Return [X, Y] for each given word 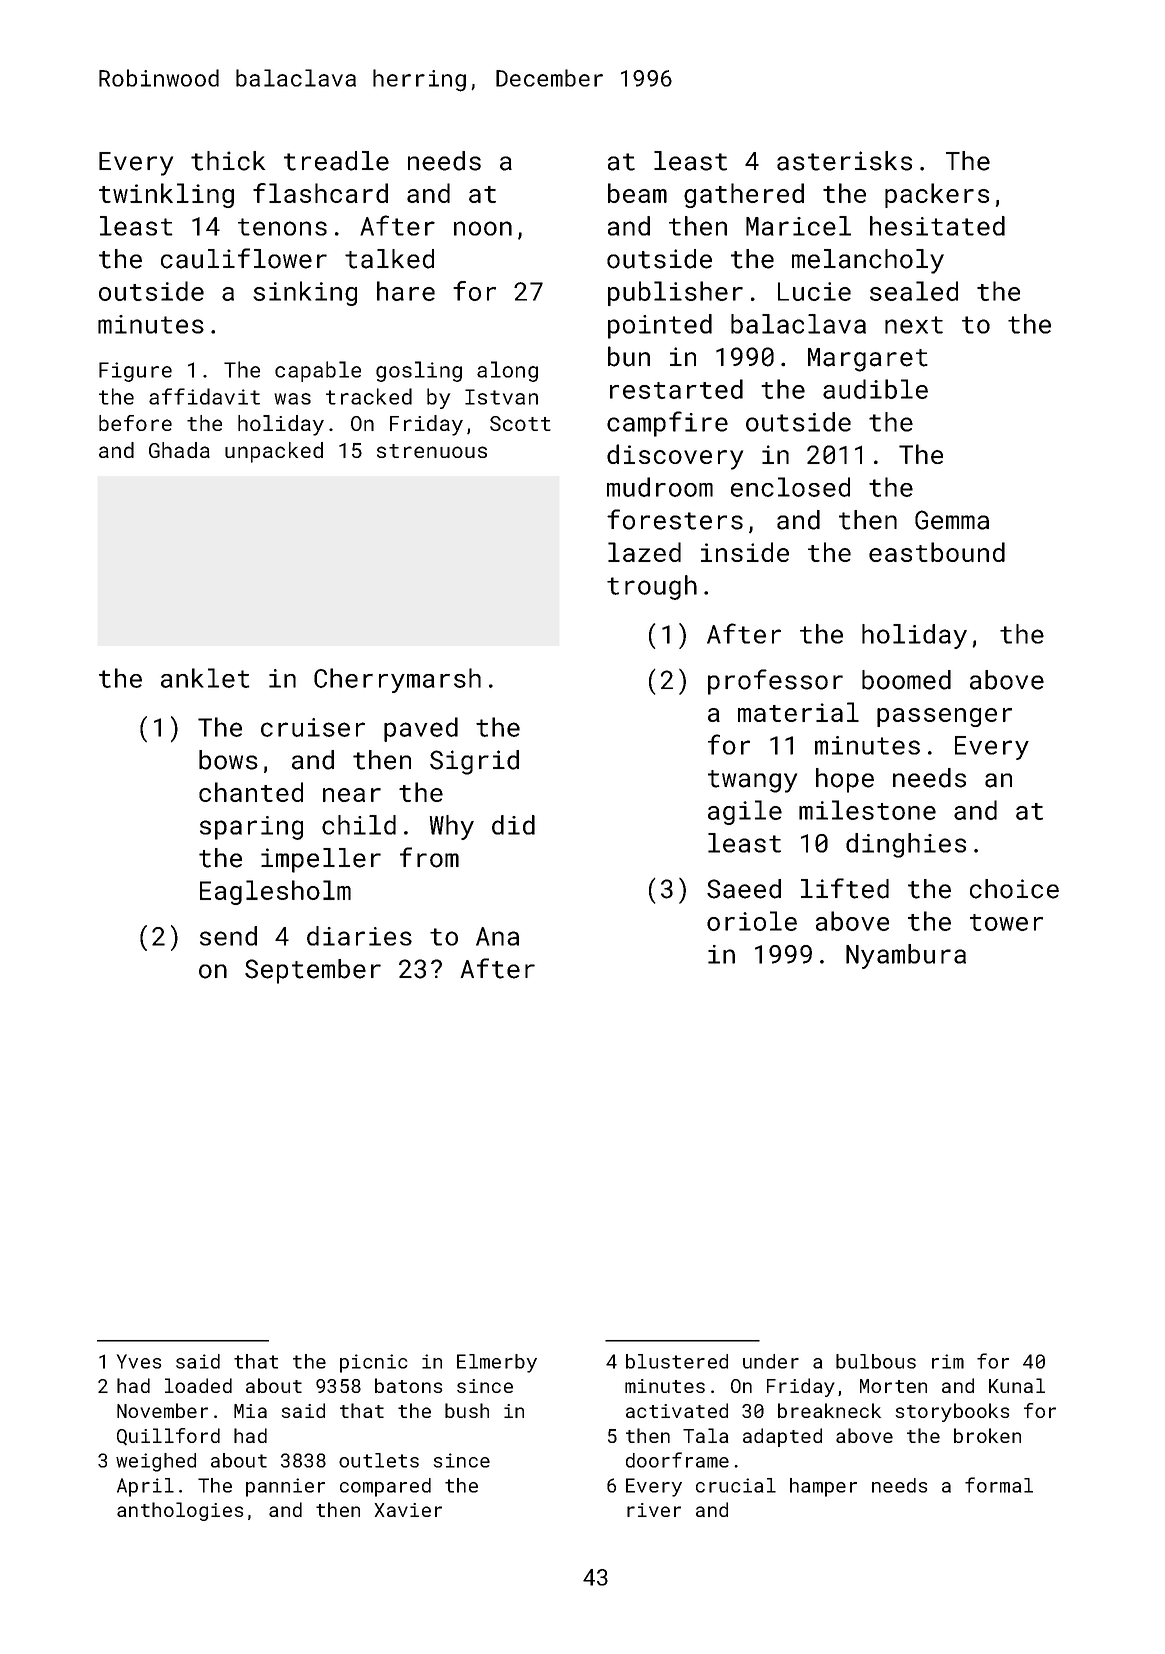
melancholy [868, 261]
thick [228, 161]
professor [775, 682]
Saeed [744, 889]
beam [637, 193]
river [654, 1510]
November [162, 1410]
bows [228, 760]
